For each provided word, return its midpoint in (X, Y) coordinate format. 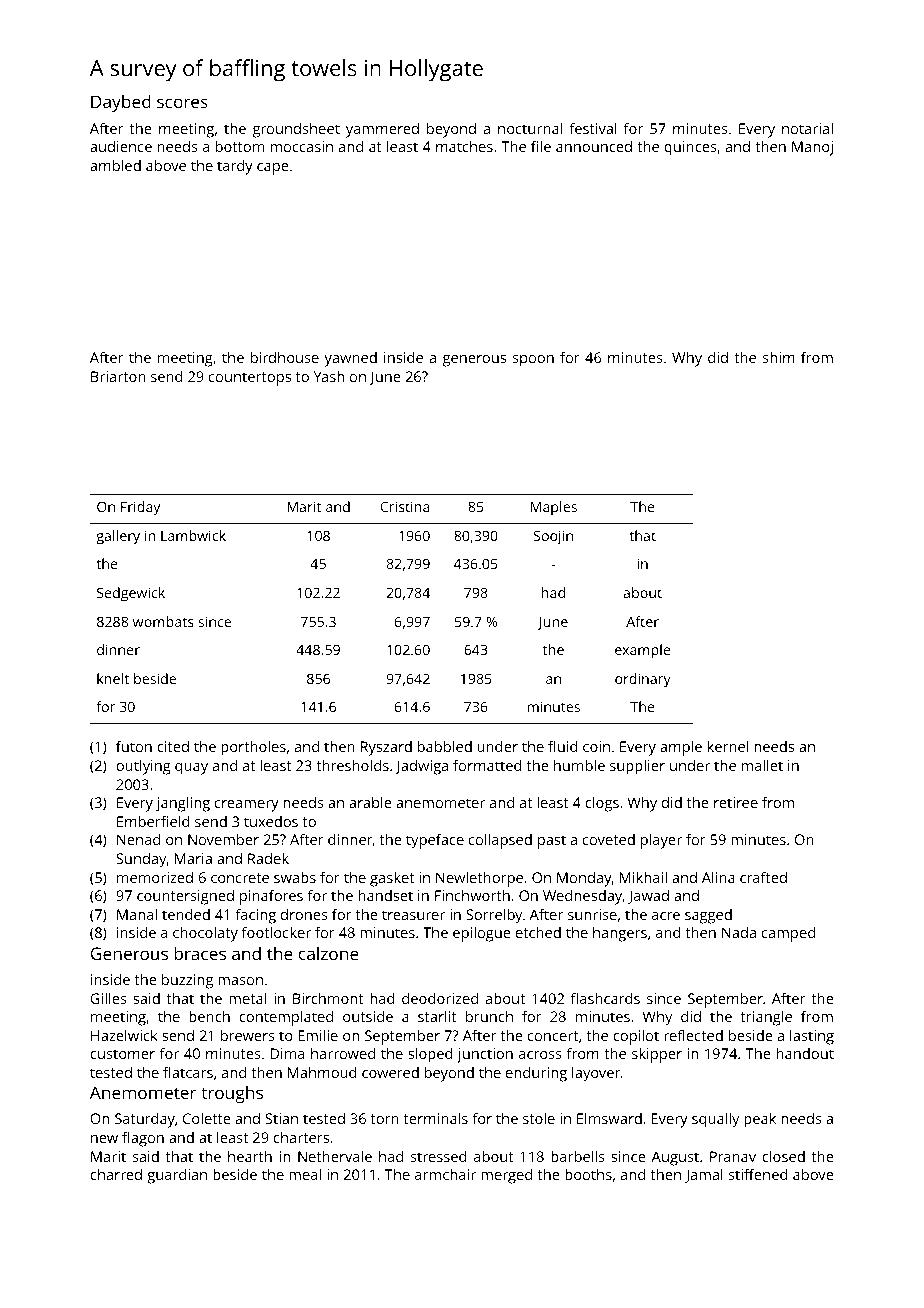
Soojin (553, 537)
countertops (250, 379)
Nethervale (335, 1156)
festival (593, 128)
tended (186, 914)
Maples (554, 508)
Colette (207, 1118)
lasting (812, 1037)
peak (760, 1120)
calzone (328, 953)
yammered (382, 130)
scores (182, 103)
